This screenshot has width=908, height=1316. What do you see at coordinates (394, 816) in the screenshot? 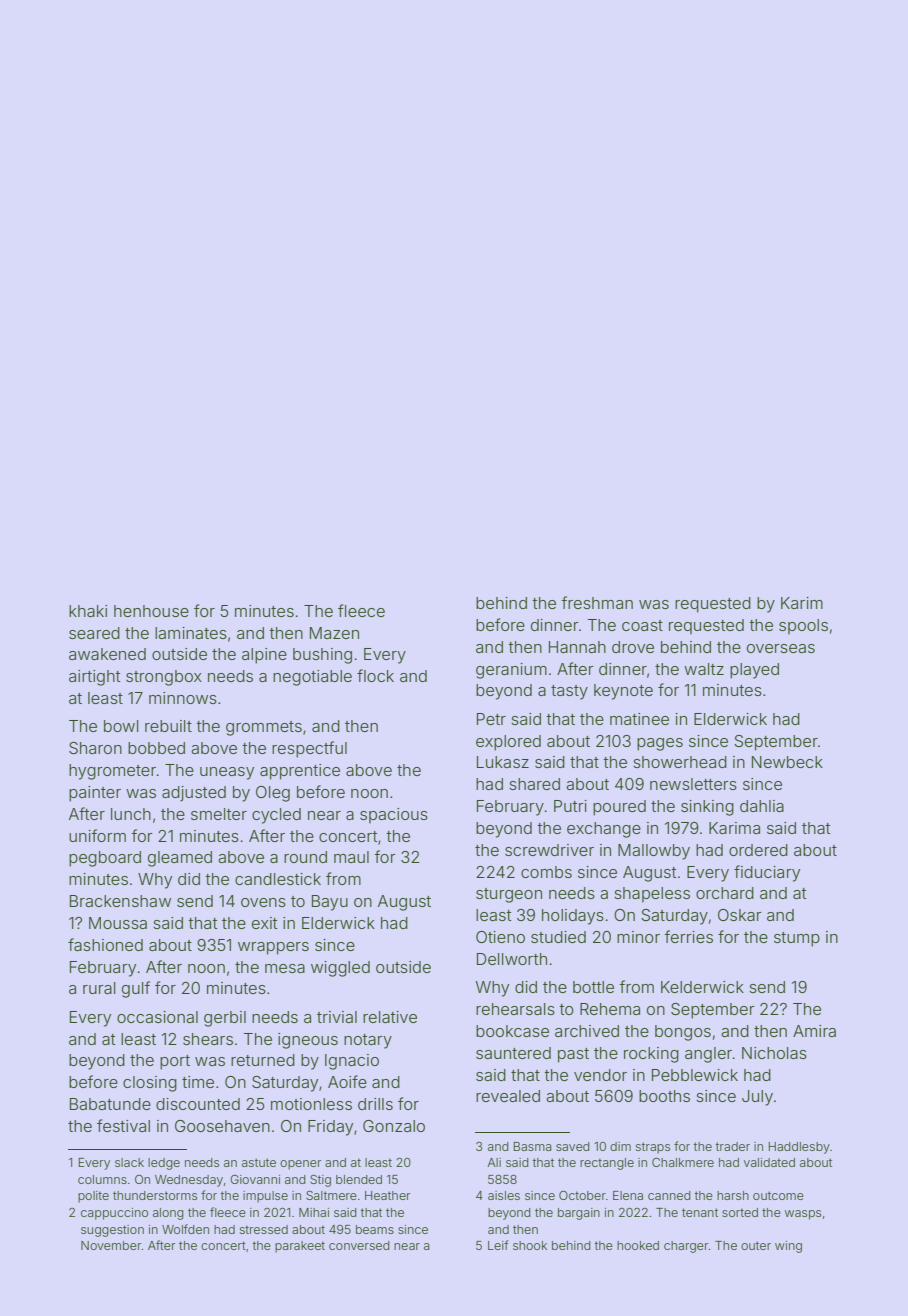
I see `spacious` at bounding box center [394, 816].
